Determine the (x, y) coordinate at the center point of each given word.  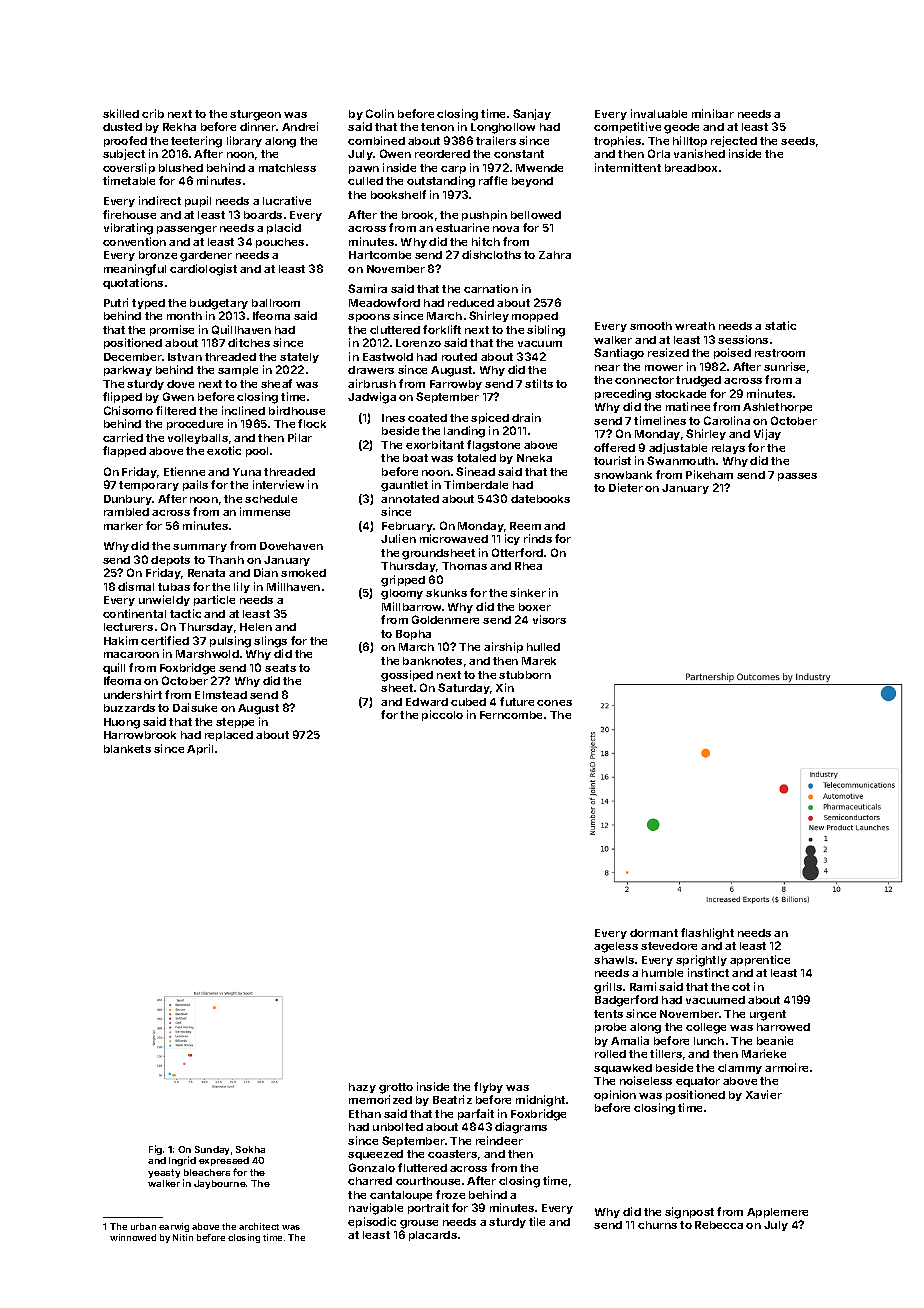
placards (433, 1236)
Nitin (183, 1237)
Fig (155, 1150)
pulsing (230, 642)
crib (153, 113)
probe (610, 1028)
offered (614, 447)
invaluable (659, 113)
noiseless (646, 1080)
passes (797, 477)
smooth (651, 326)
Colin (380, 113)
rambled (126, 512)
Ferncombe (511, 715)
